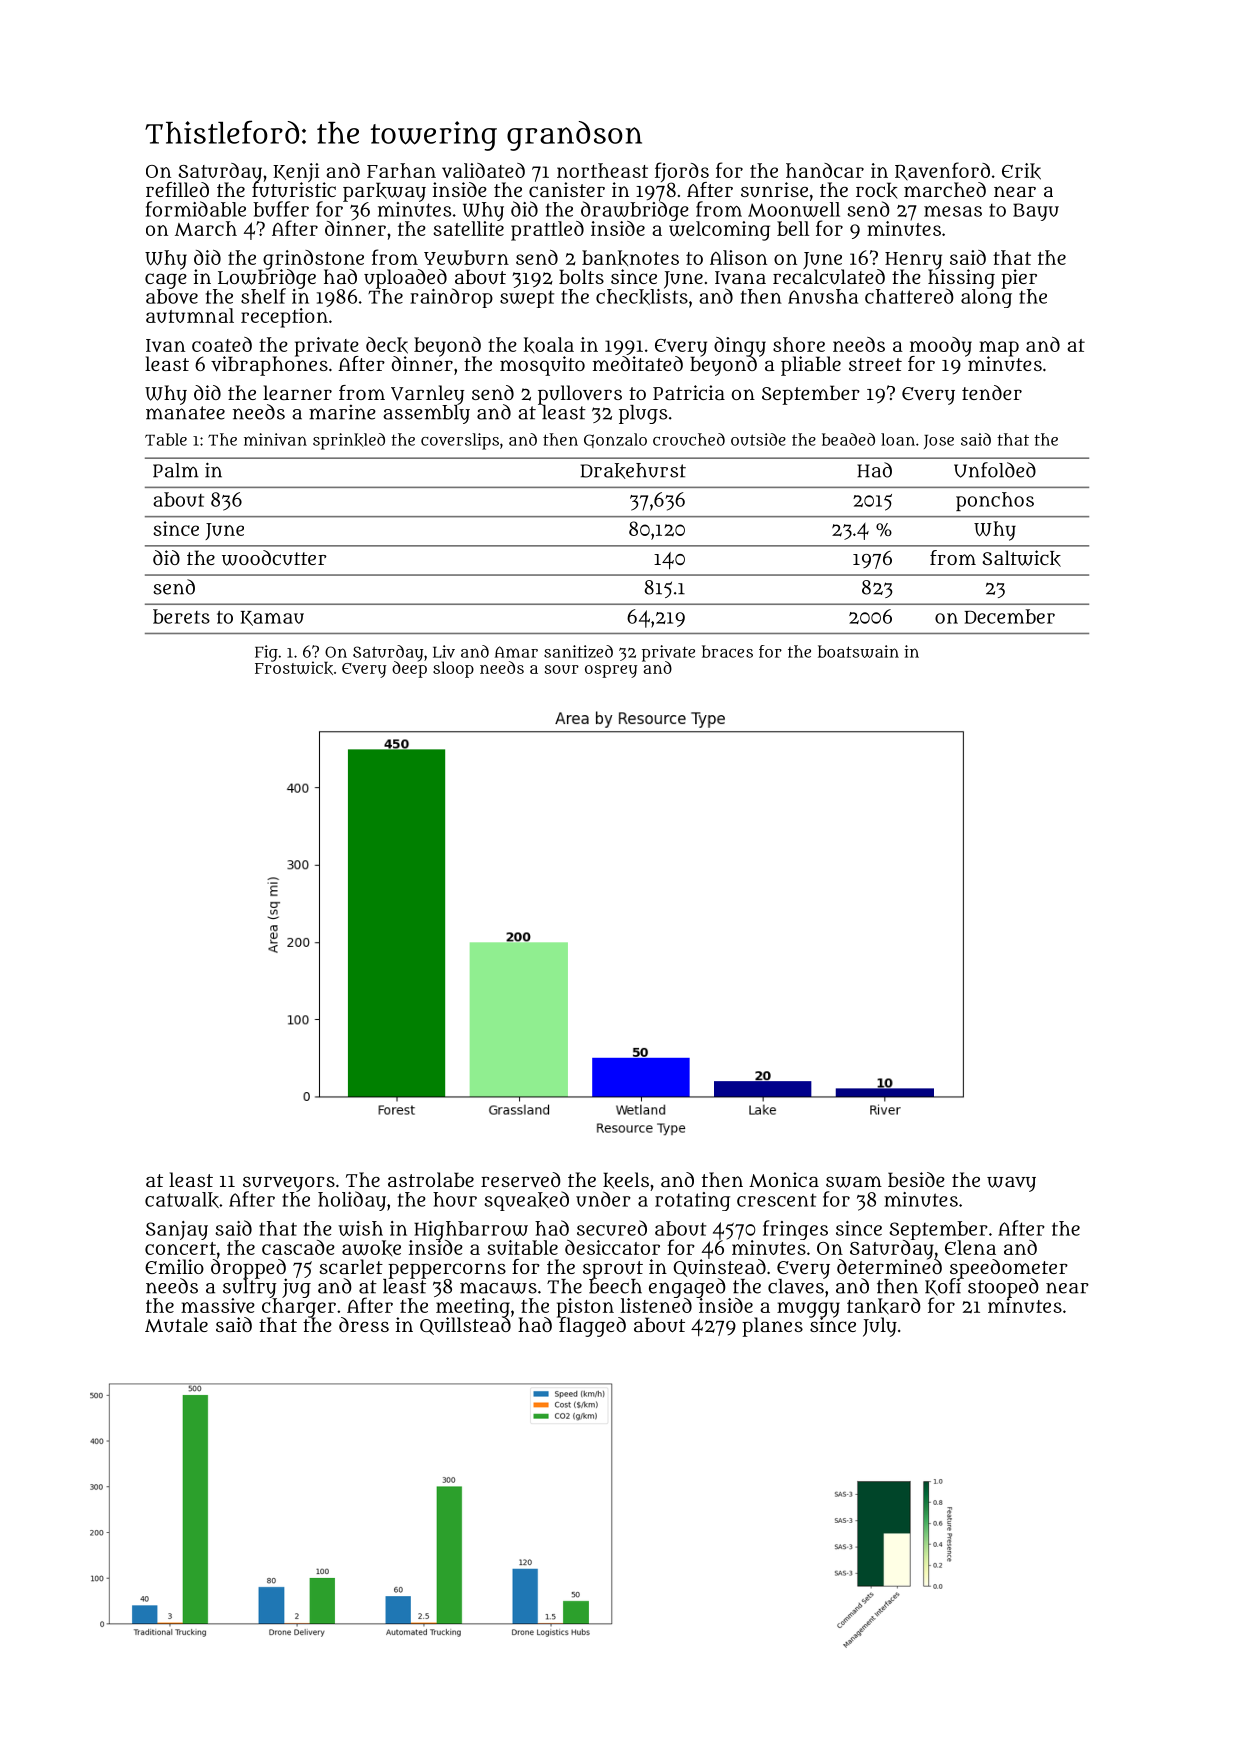  I want to click on berets, so click(181, 616).
